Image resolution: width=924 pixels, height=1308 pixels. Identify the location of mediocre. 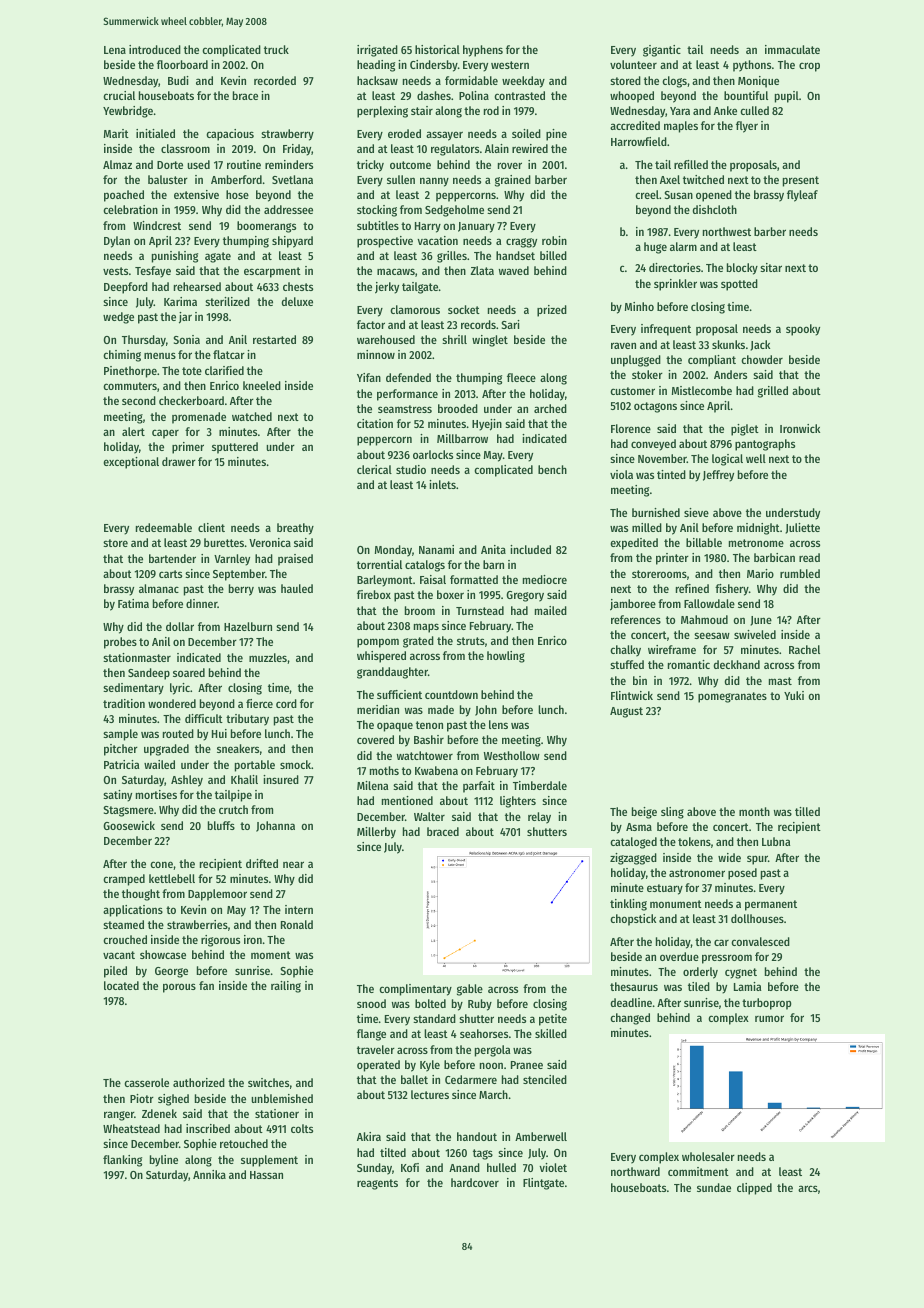
(545, 579).
